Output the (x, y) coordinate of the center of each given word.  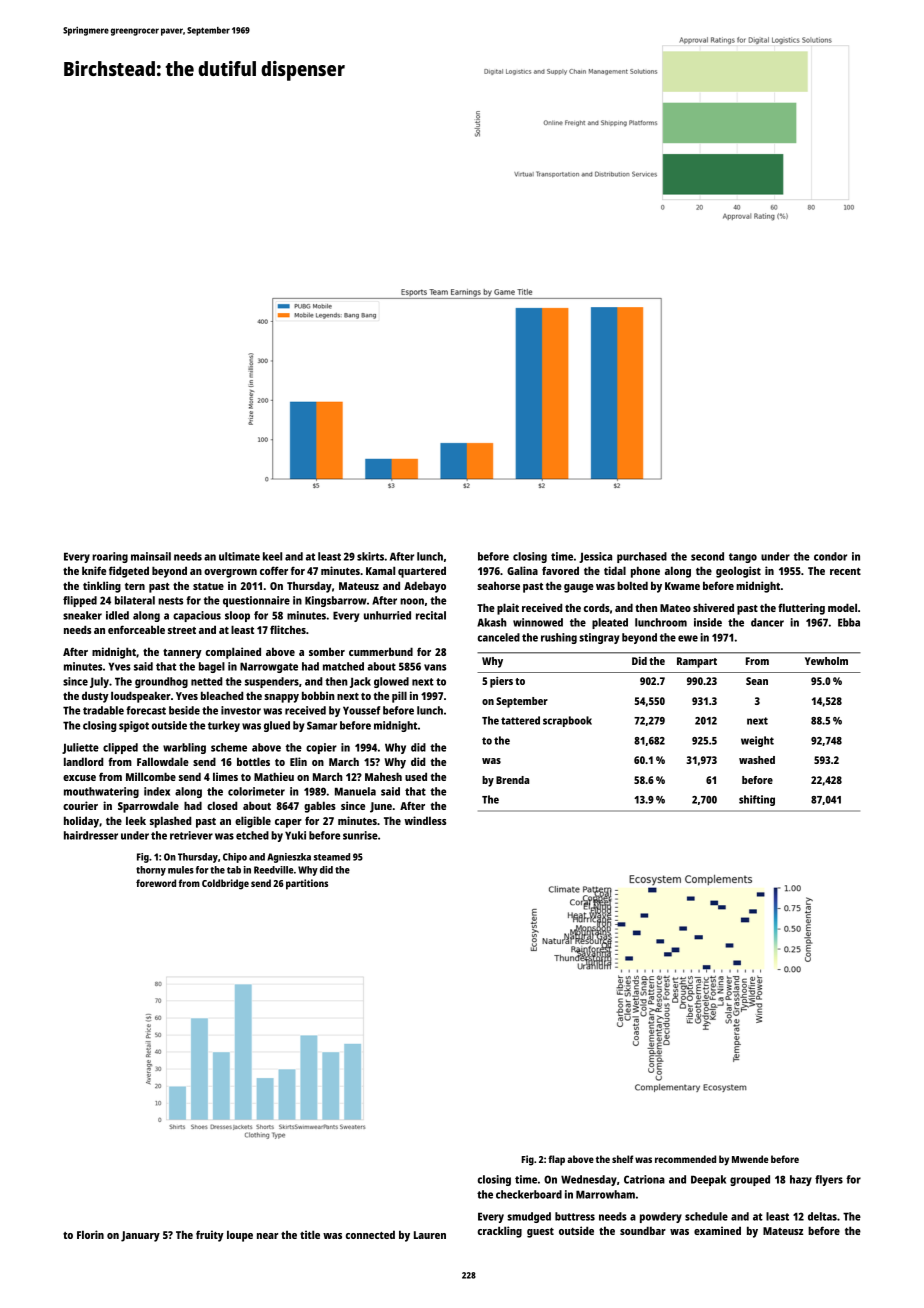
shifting (757, 800)
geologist (738, 572)
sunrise (360, 835)
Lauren (430, 1235)
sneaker (82, 615)
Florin (90, 1234)
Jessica (595, 557)
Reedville (274, 870)
